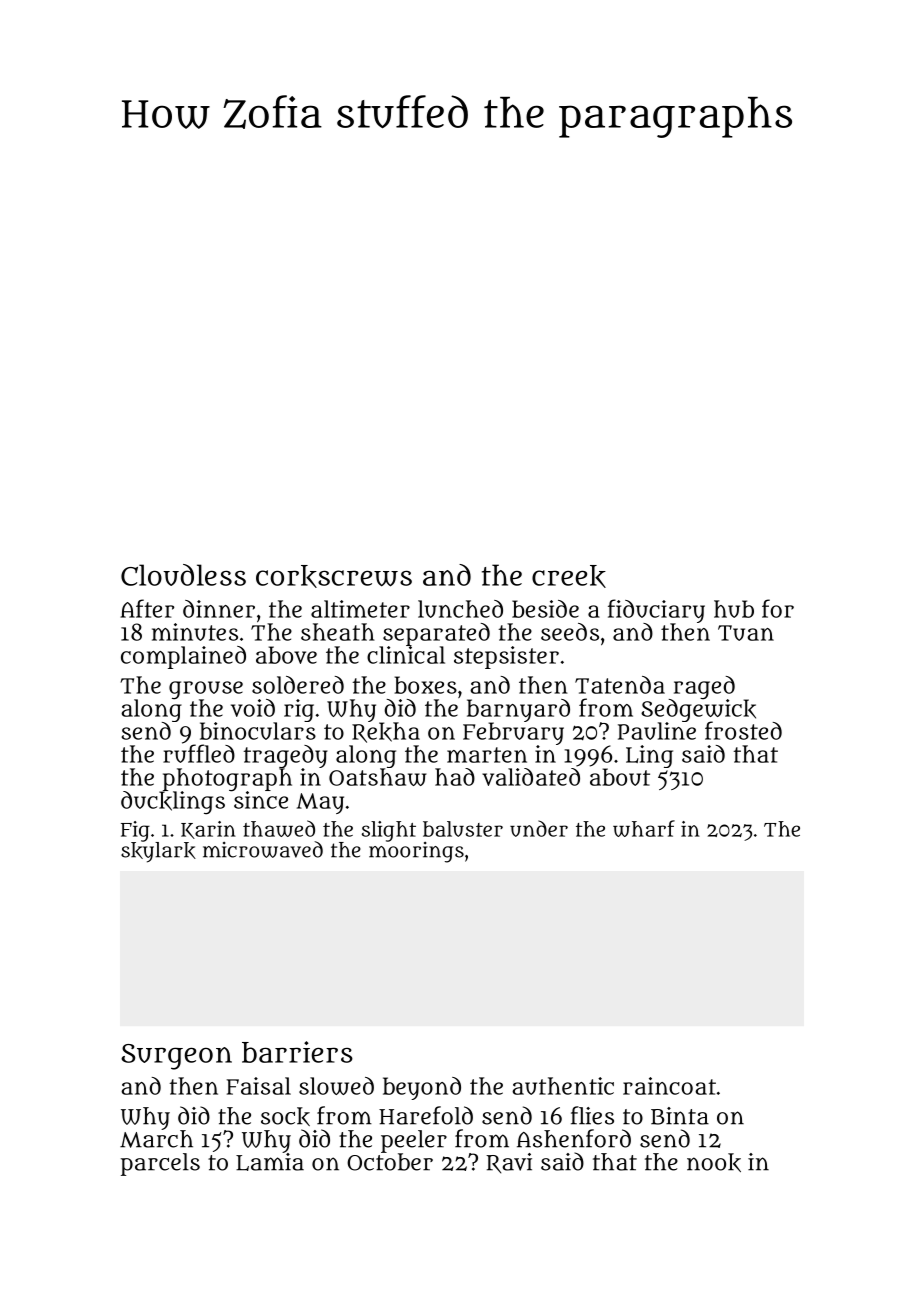 This screenshot has width=924, height=1308. What do you see at coordinates (644, 828) in the screenshot?
I see `wharf` at bounding box center [644, 828].
